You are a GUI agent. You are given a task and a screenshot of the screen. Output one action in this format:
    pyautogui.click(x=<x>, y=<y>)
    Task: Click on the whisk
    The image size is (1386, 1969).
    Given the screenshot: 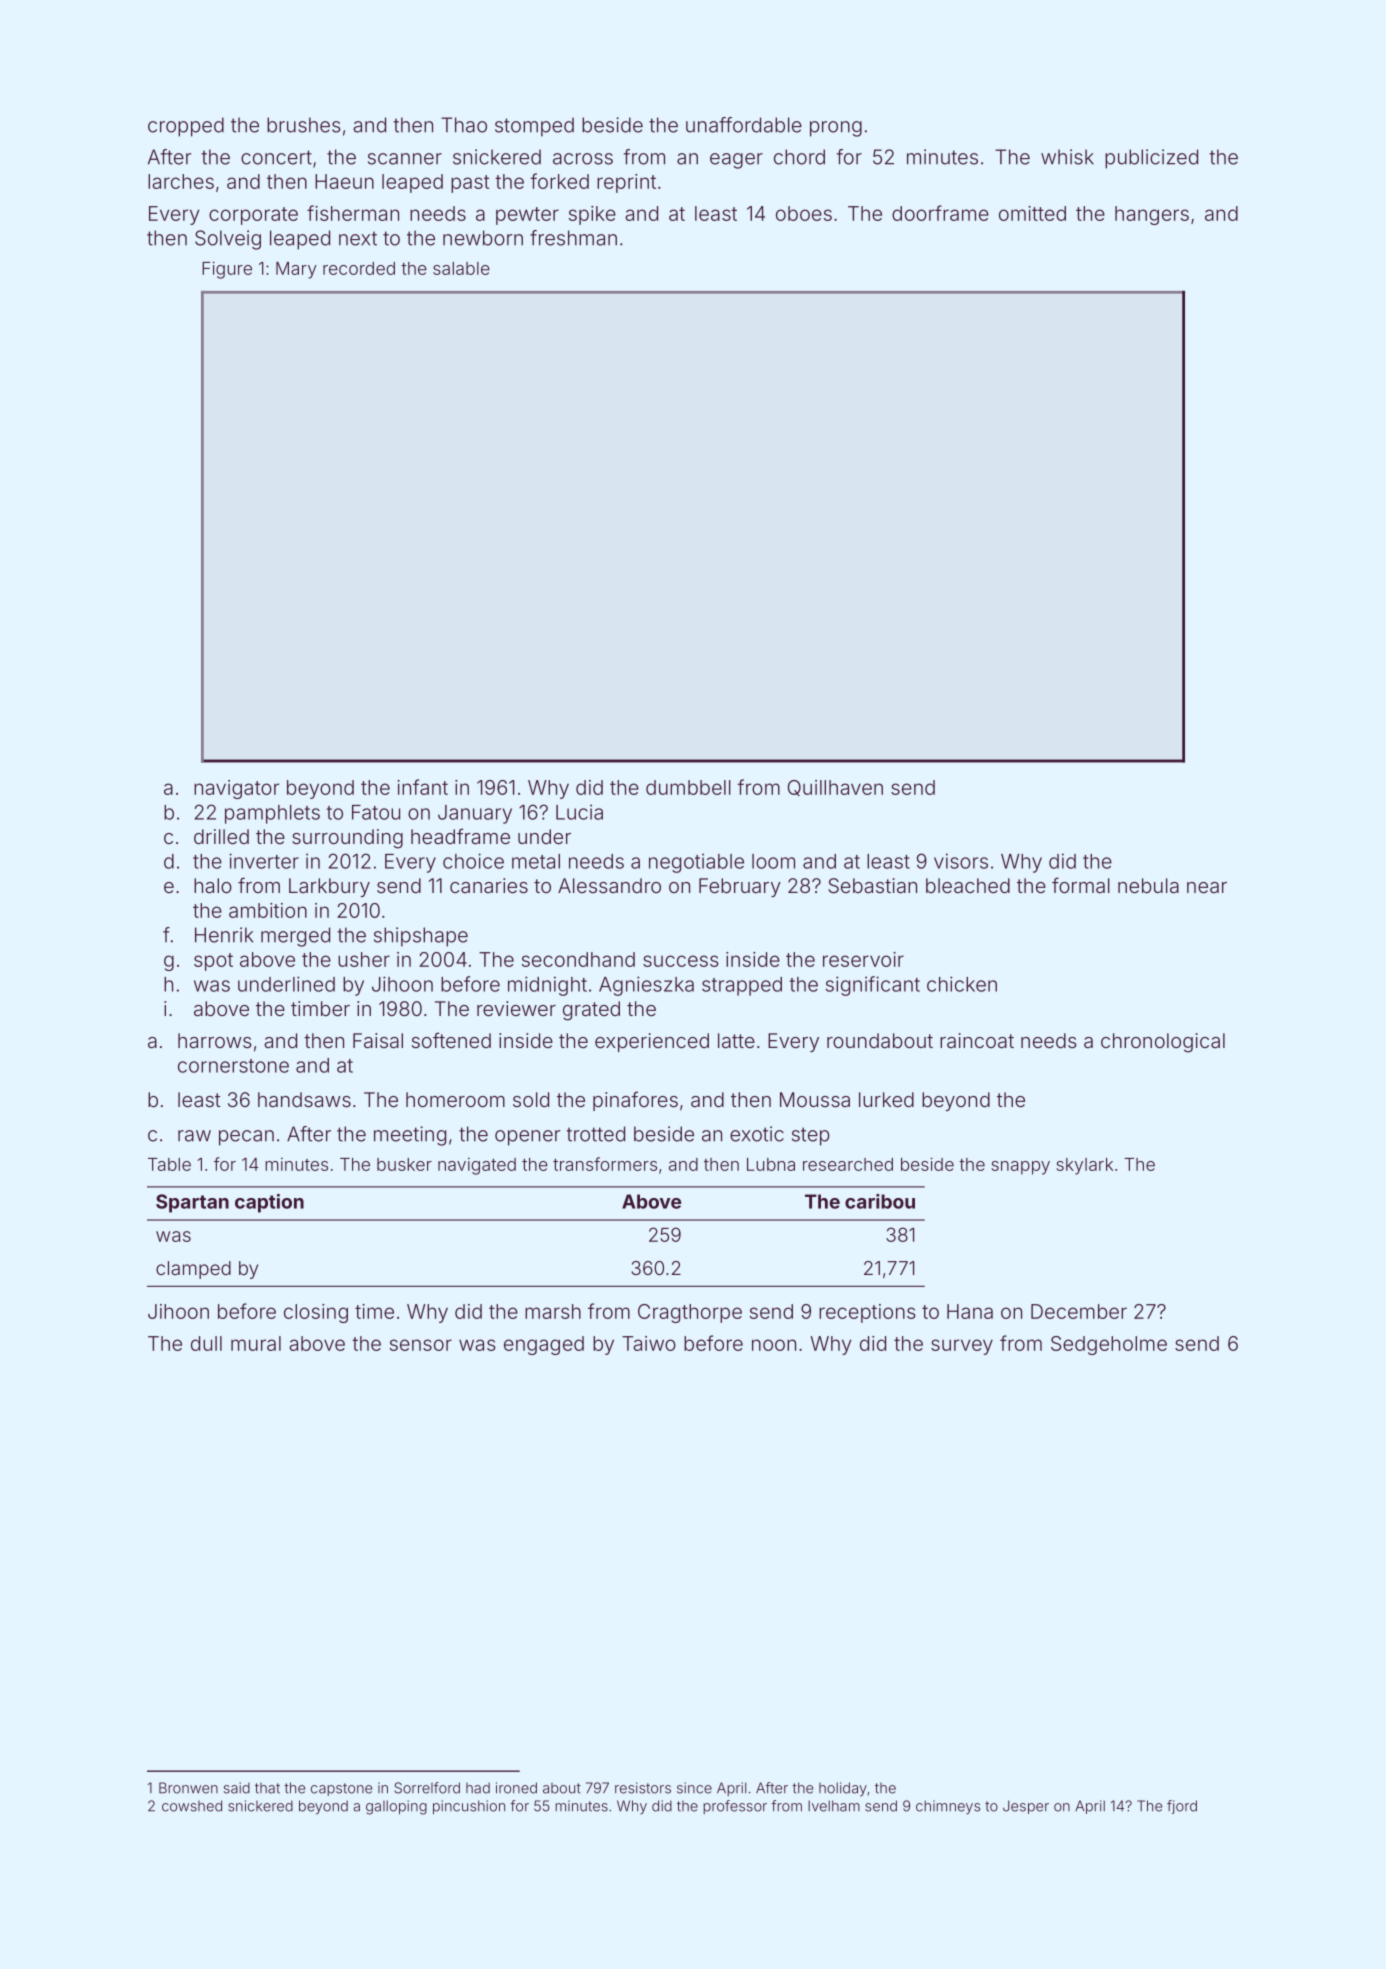 What is the action you would take?
    pyautogui.click(x=1067, y=157)
